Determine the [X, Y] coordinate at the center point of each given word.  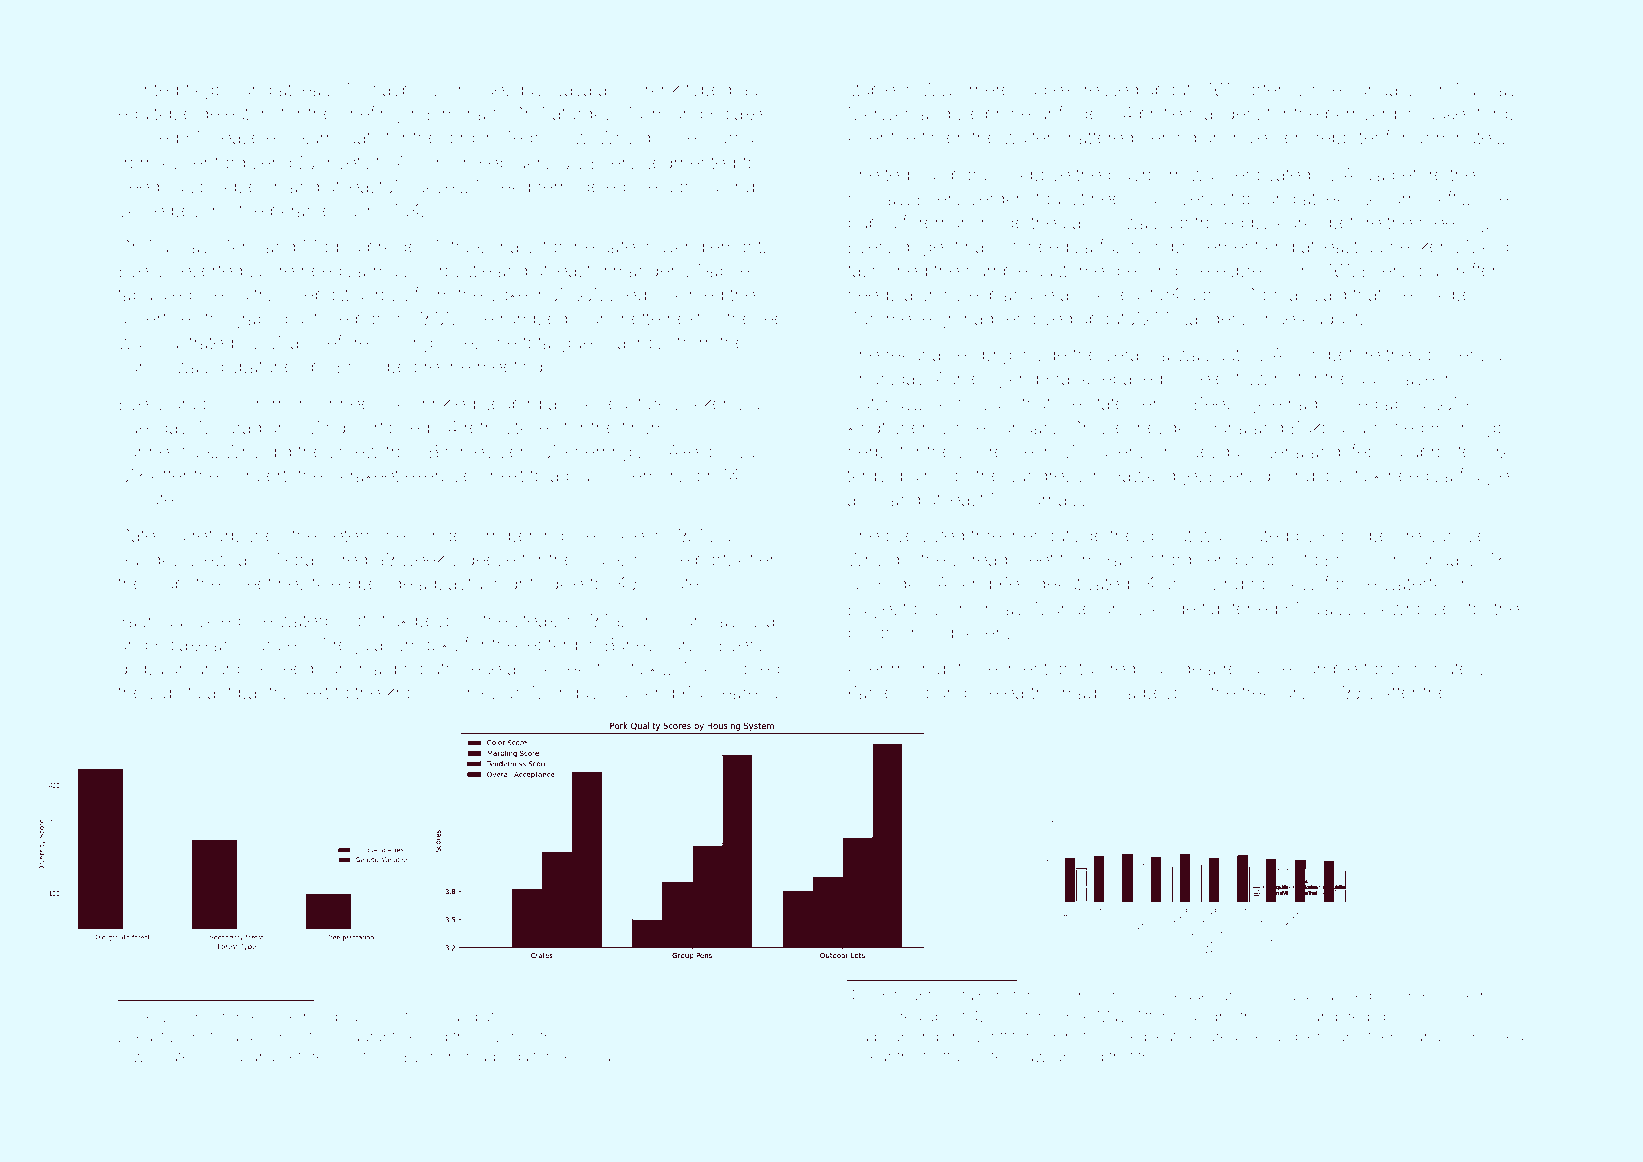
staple [871, 91]
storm [375, 1057]
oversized [925, 535]
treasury [1275, 695]
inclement [1269, 137]
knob [407, 692]
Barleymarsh [656, 646]
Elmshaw [464, 113]
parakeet [364, 478]
